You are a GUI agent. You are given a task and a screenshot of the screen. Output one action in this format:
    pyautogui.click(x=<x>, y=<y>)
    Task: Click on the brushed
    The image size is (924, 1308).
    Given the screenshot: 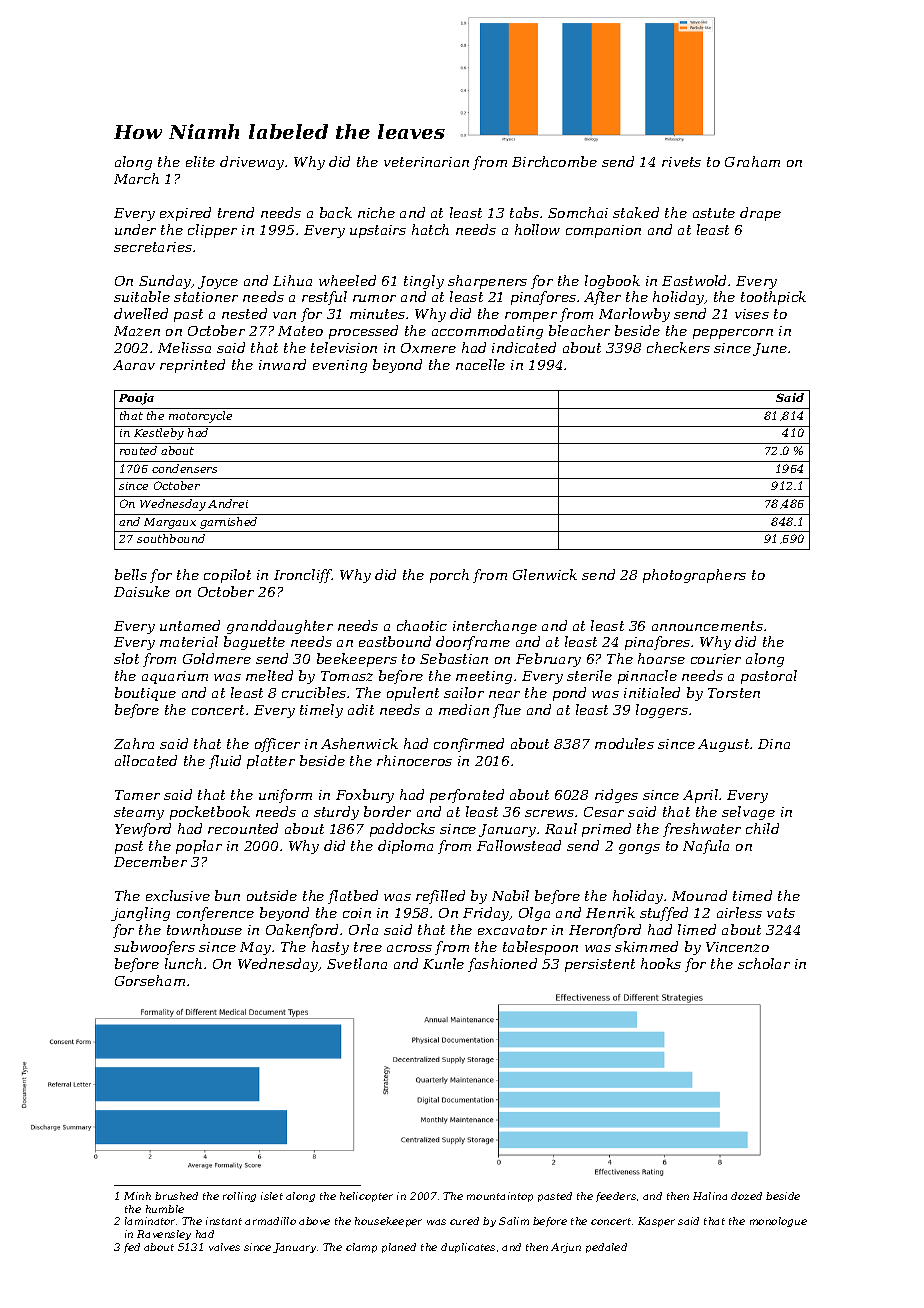 What is the action you would take?
    pyautogui.click(x=176, y=1196)
